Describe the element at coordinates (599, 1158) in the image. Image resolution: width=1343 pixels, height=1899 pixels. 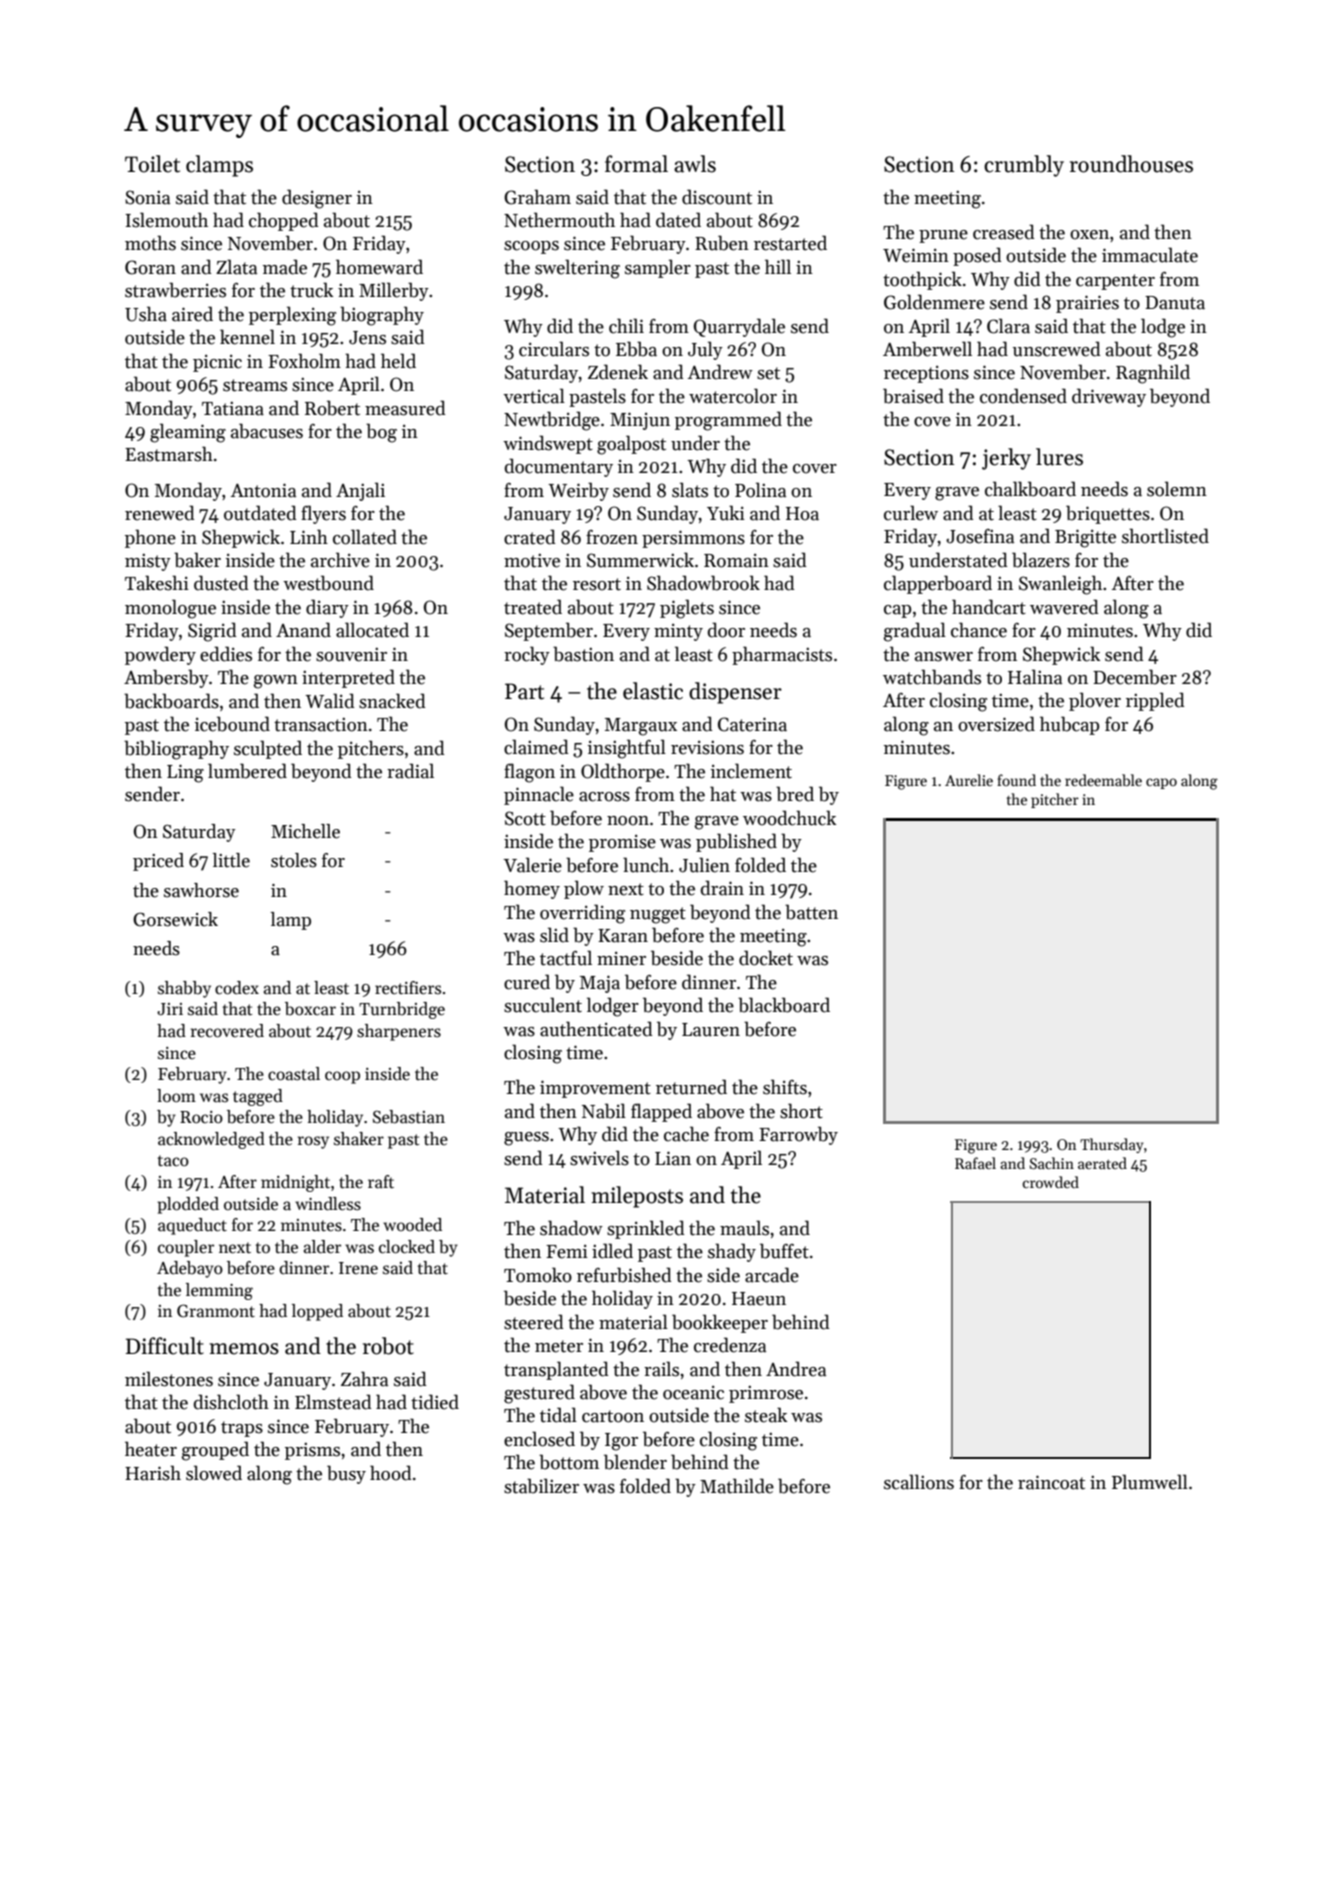
I see `swivels` at that location.
